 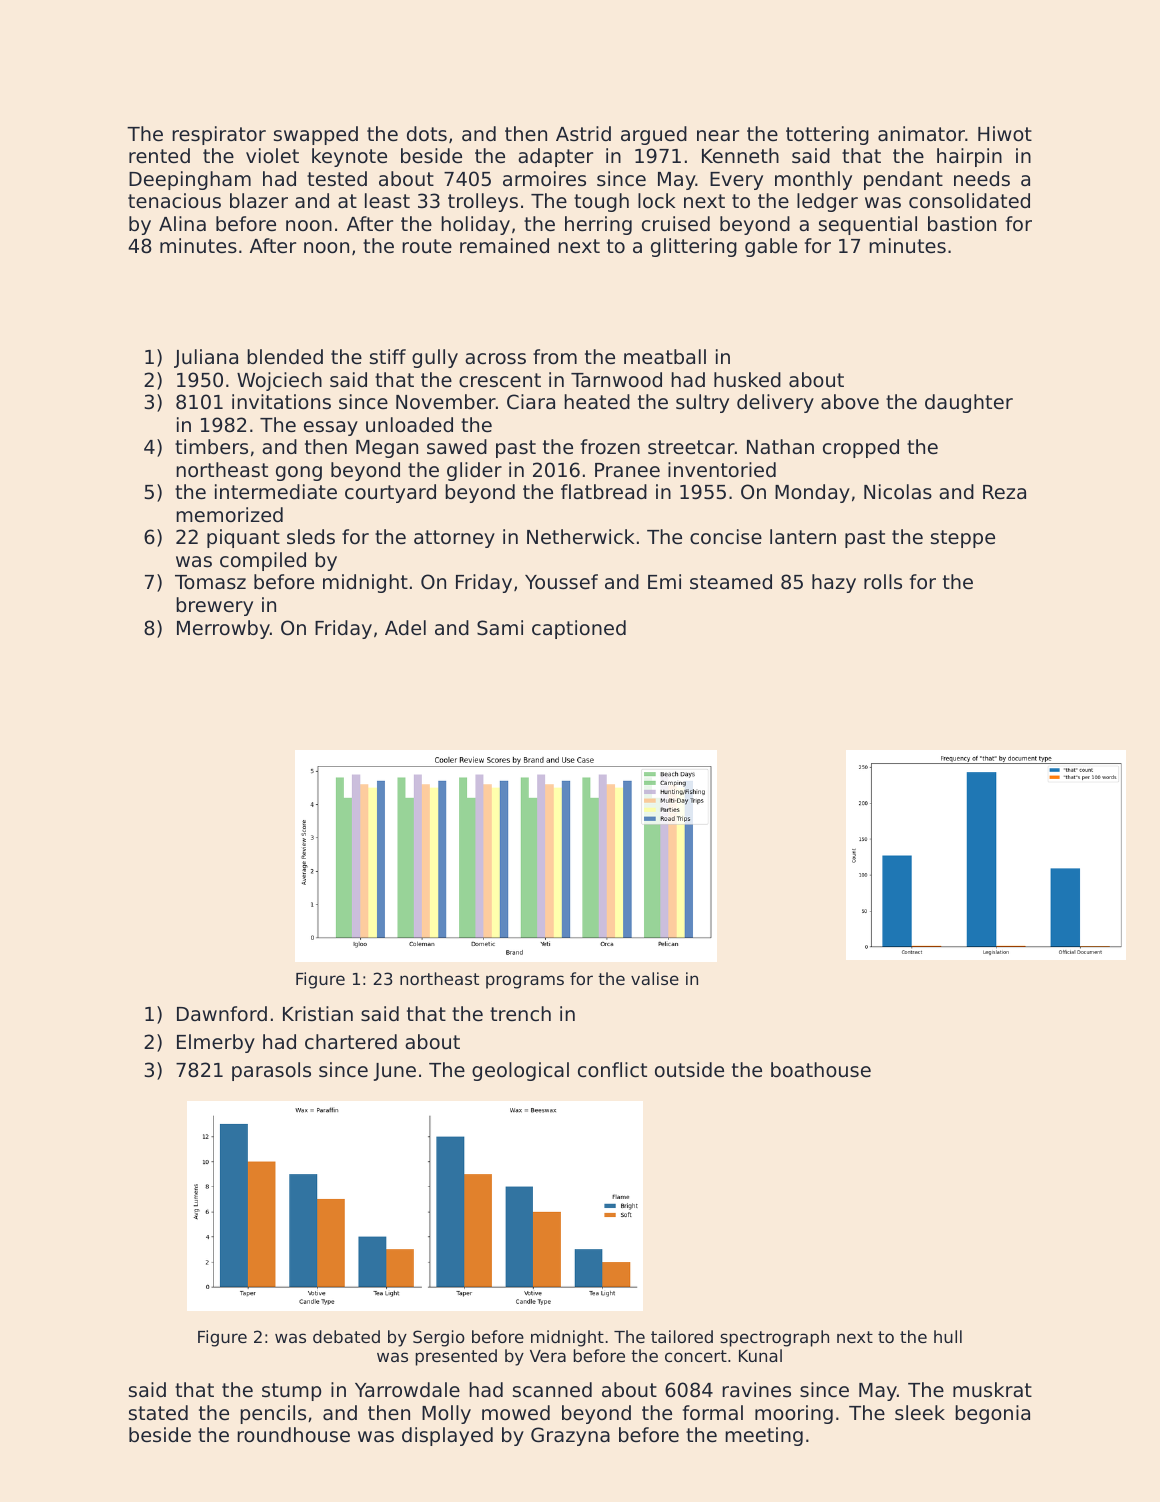 What do you see at coordinates (948, 1336) in the image?
I see `hull` at bounding box center [948, 1336].
